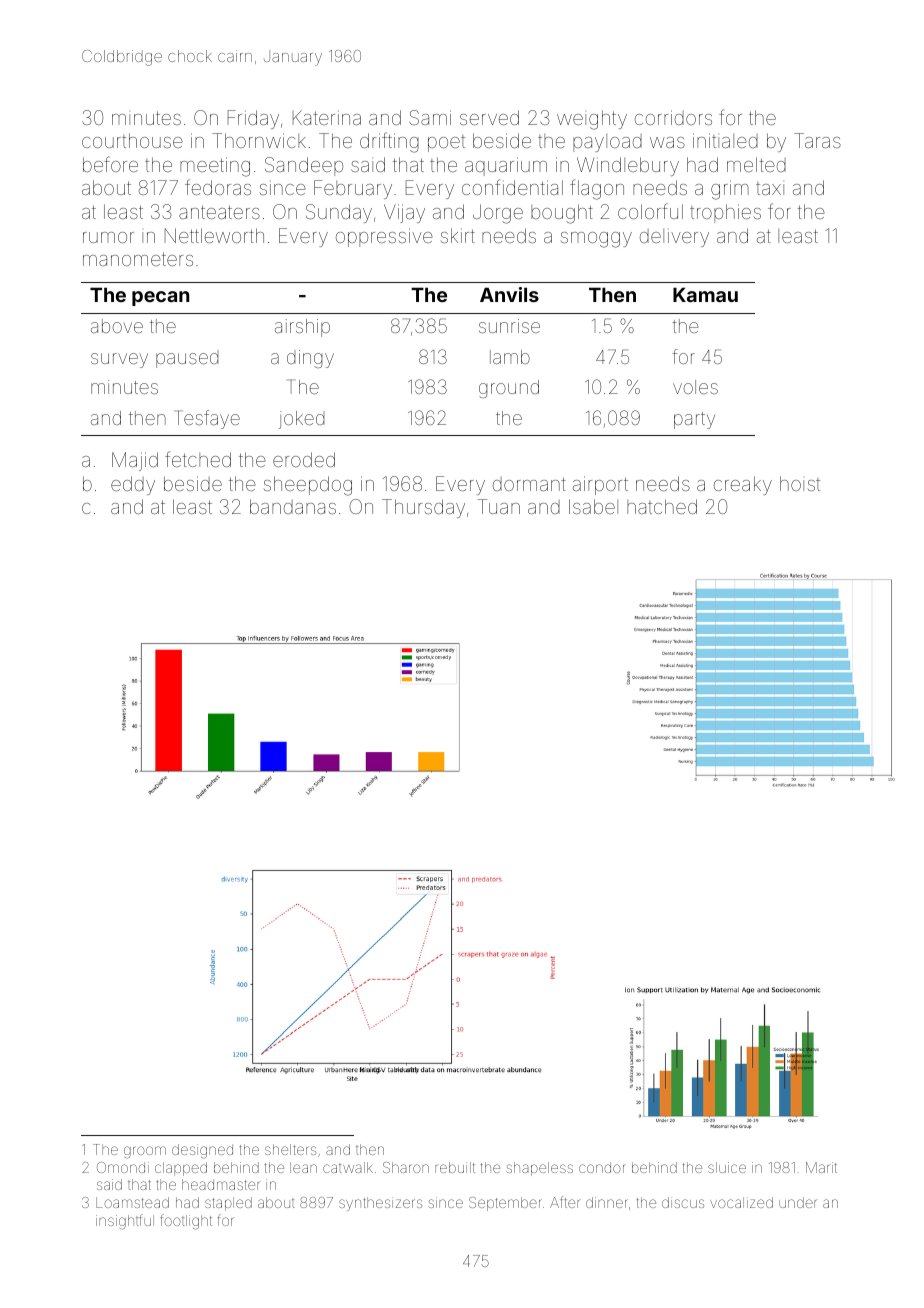 Image resolution: width=924 pixels, height=1308 pixels. What do you see at coordinates (499, 506) in the screenshot?
I see `Tuan` at bounding box center [499, 506].
